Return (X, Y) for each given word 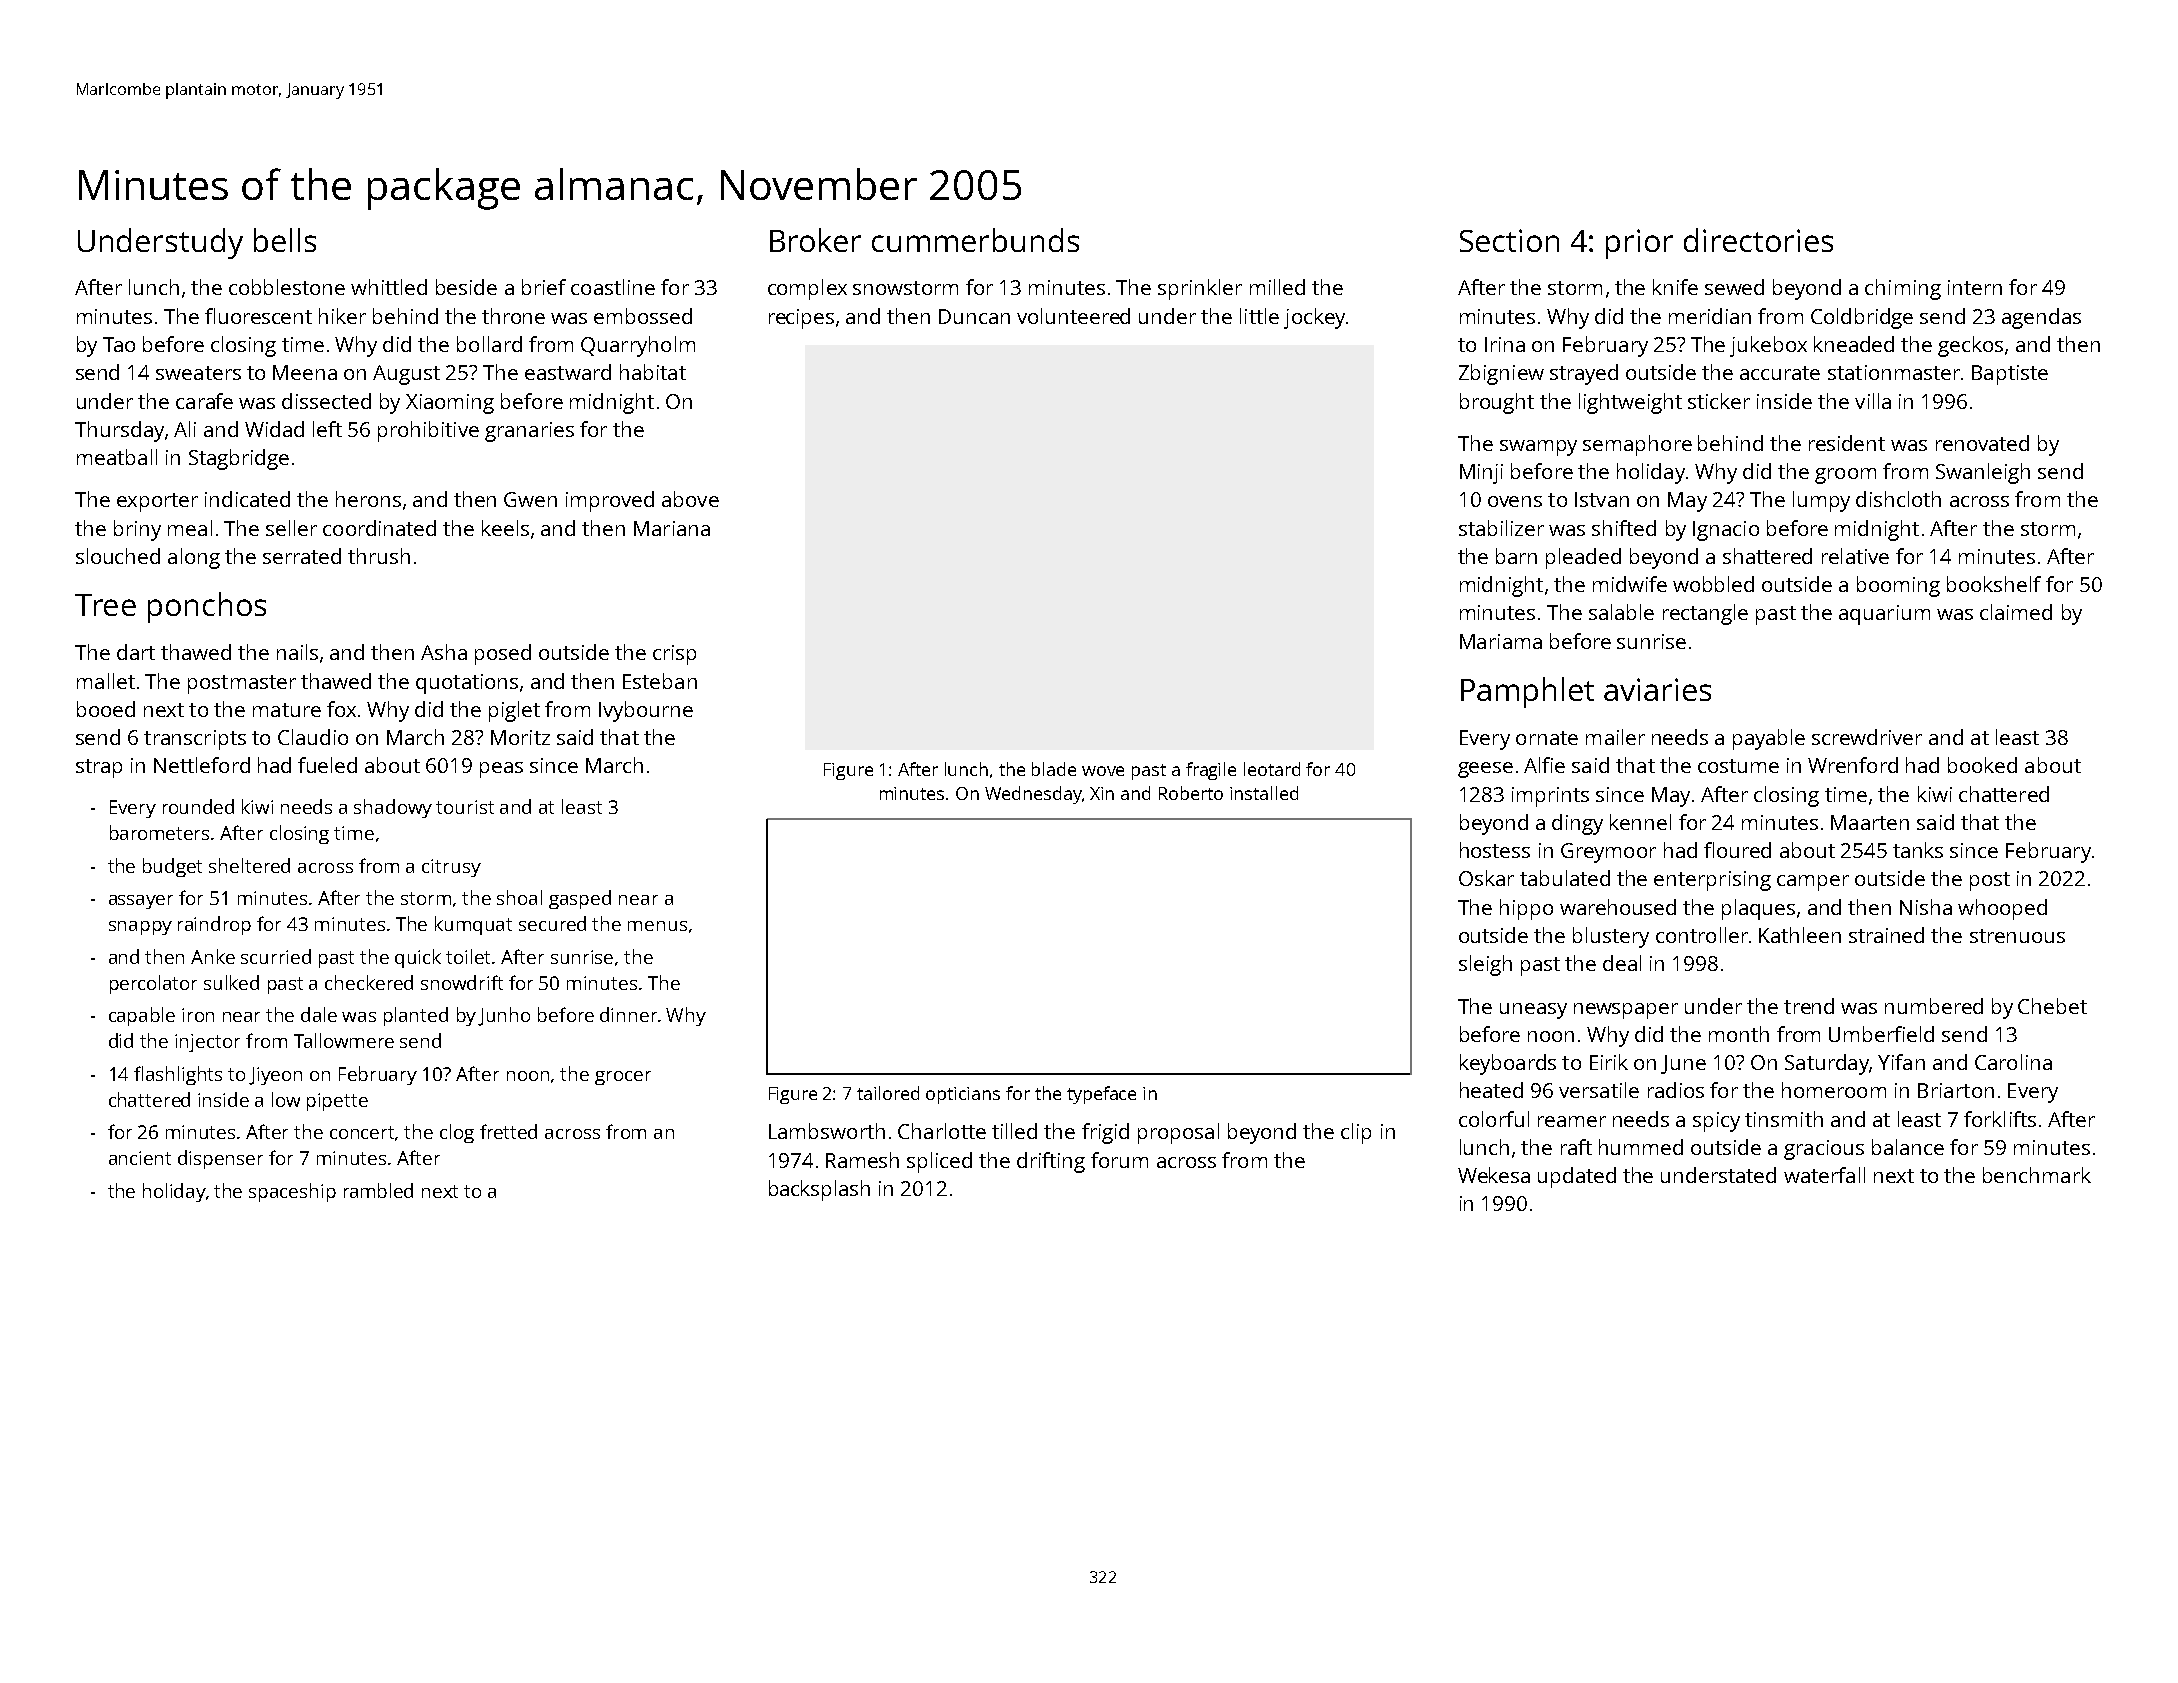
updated (1577, 1177)
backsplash (819, 1190)
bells (285, 240)
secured (552, 923)
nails (297, 652)
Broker (815, 240)
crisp (674, 655)
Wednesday (1033, 795)
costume (1738, 766)
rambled (378, 1190)
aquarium (1884, 615)
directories (1758, 240)
